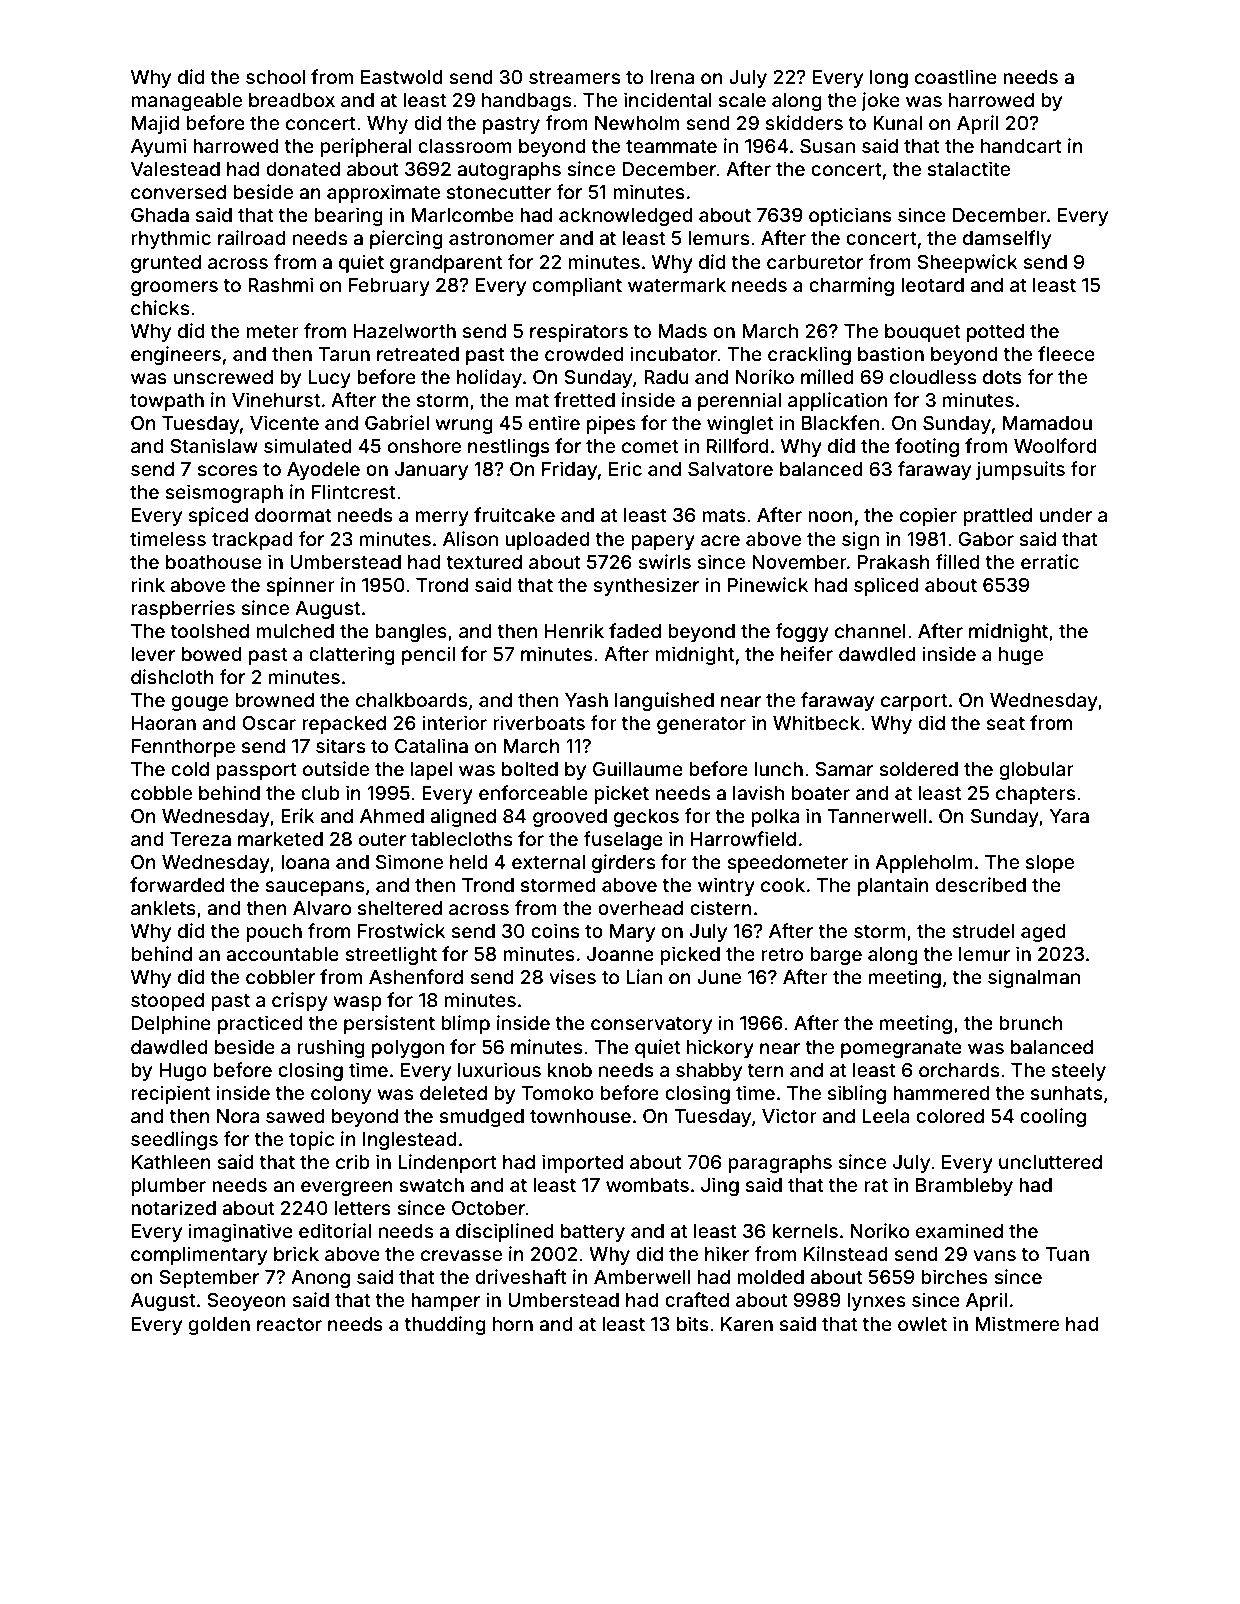 This screenshot has width=1240, height=1604. I want to click on doormat, so click(293, 515).
